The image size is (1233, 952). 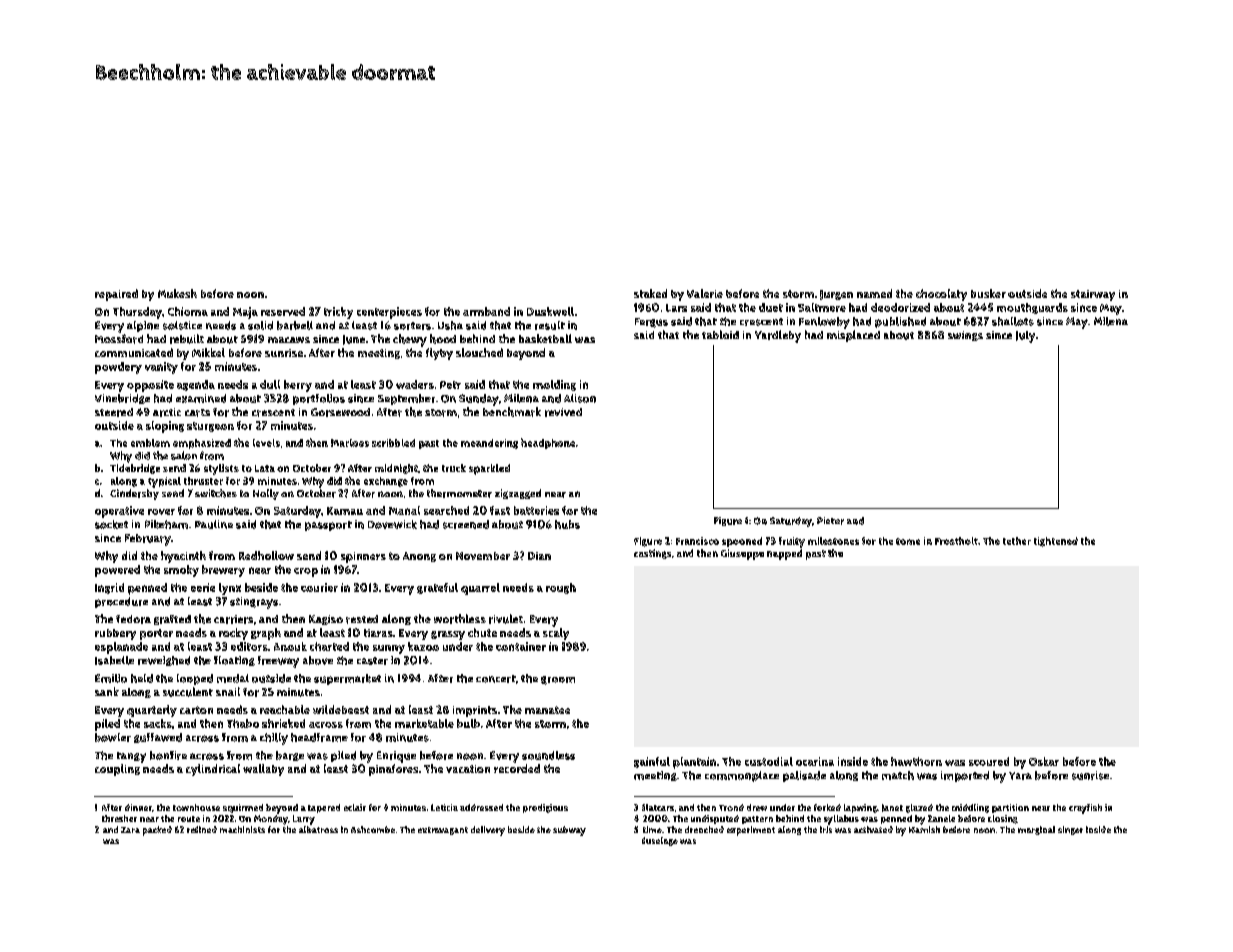 What do you see at coordinates (119, 818) in the screenshot?
I see `thresher` at bounding box center [119, 818].
